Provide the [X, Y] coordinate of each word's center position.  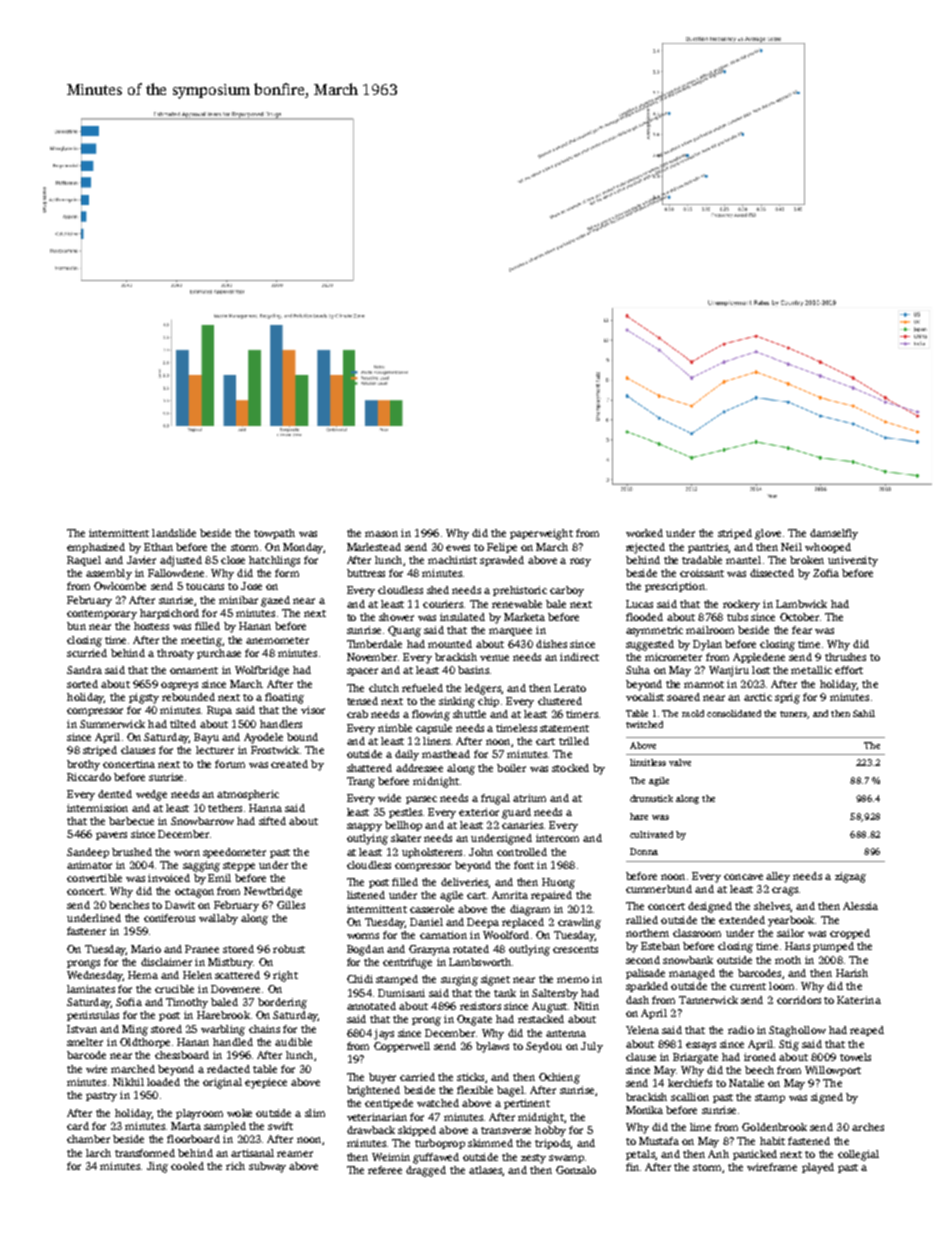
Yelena [642, 1030]
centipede [389, 1104]
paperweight [541, 534]
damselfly [834, 534]
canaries [522, 825]
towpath [274, 534]
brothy [83, 765]
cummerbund [659, 889]
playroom [199, 1114]
